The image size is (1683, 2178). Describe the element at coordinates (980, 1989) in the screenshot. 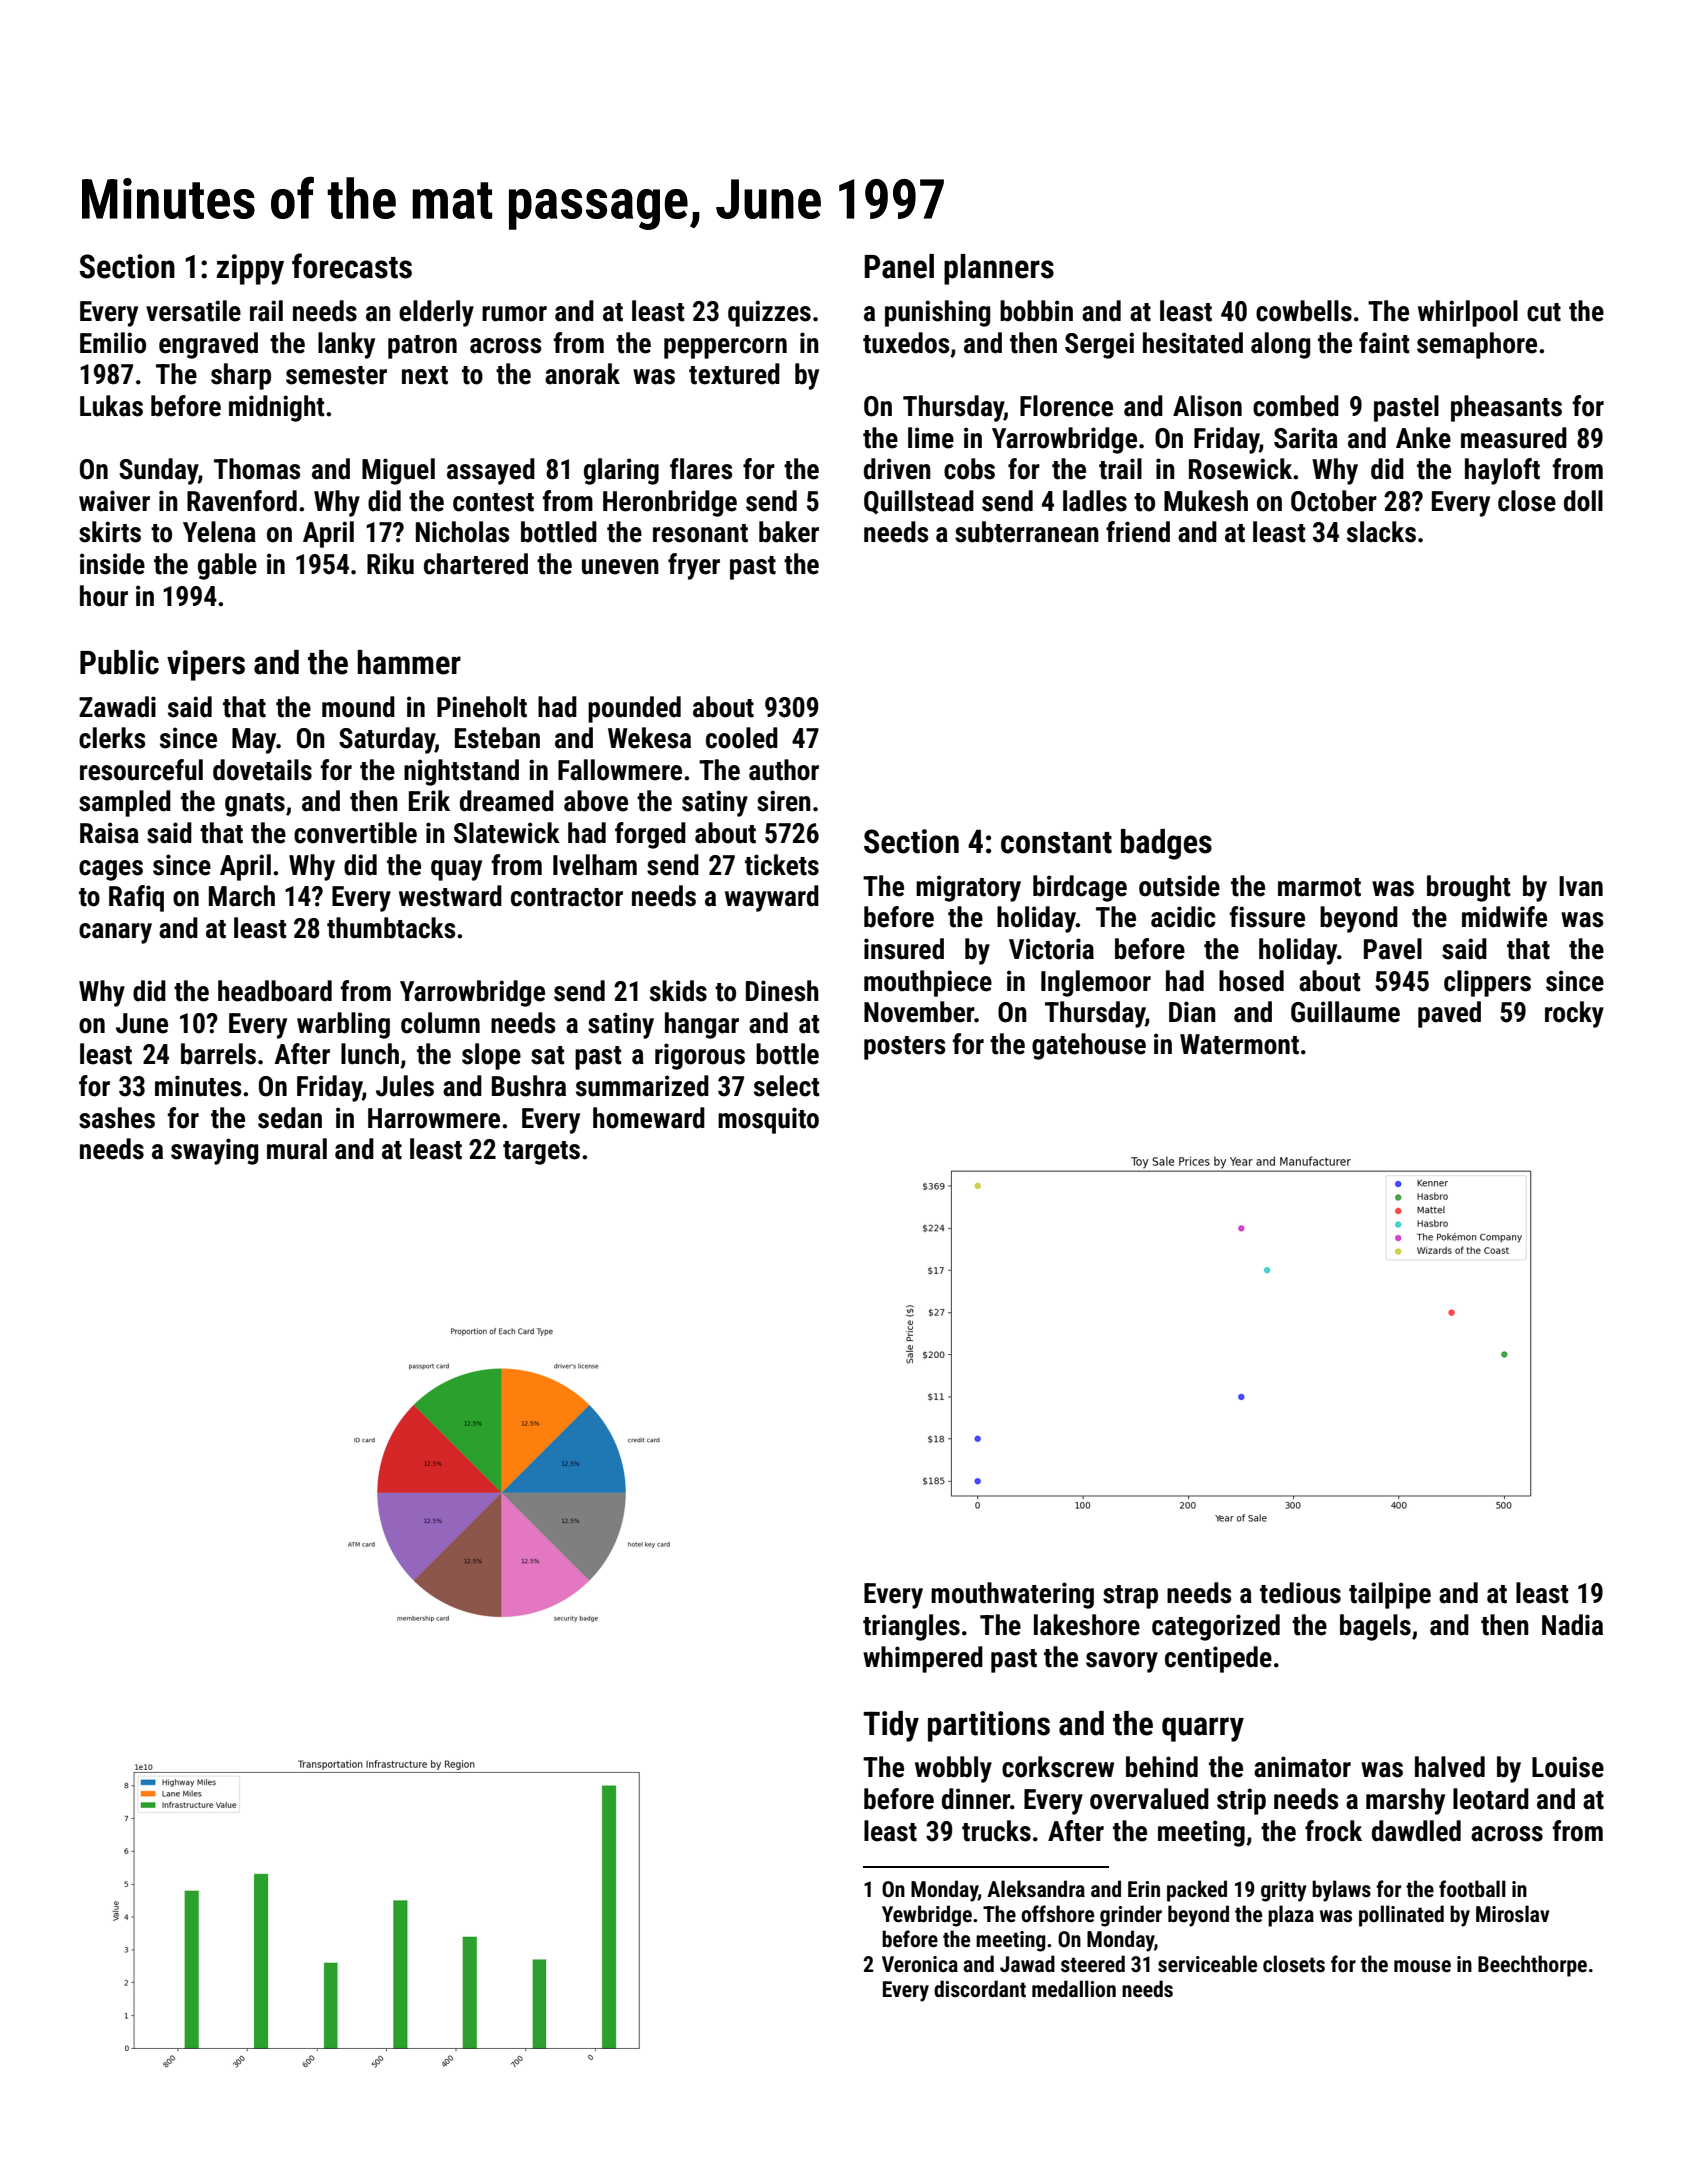

I see `discordant` at that location.
